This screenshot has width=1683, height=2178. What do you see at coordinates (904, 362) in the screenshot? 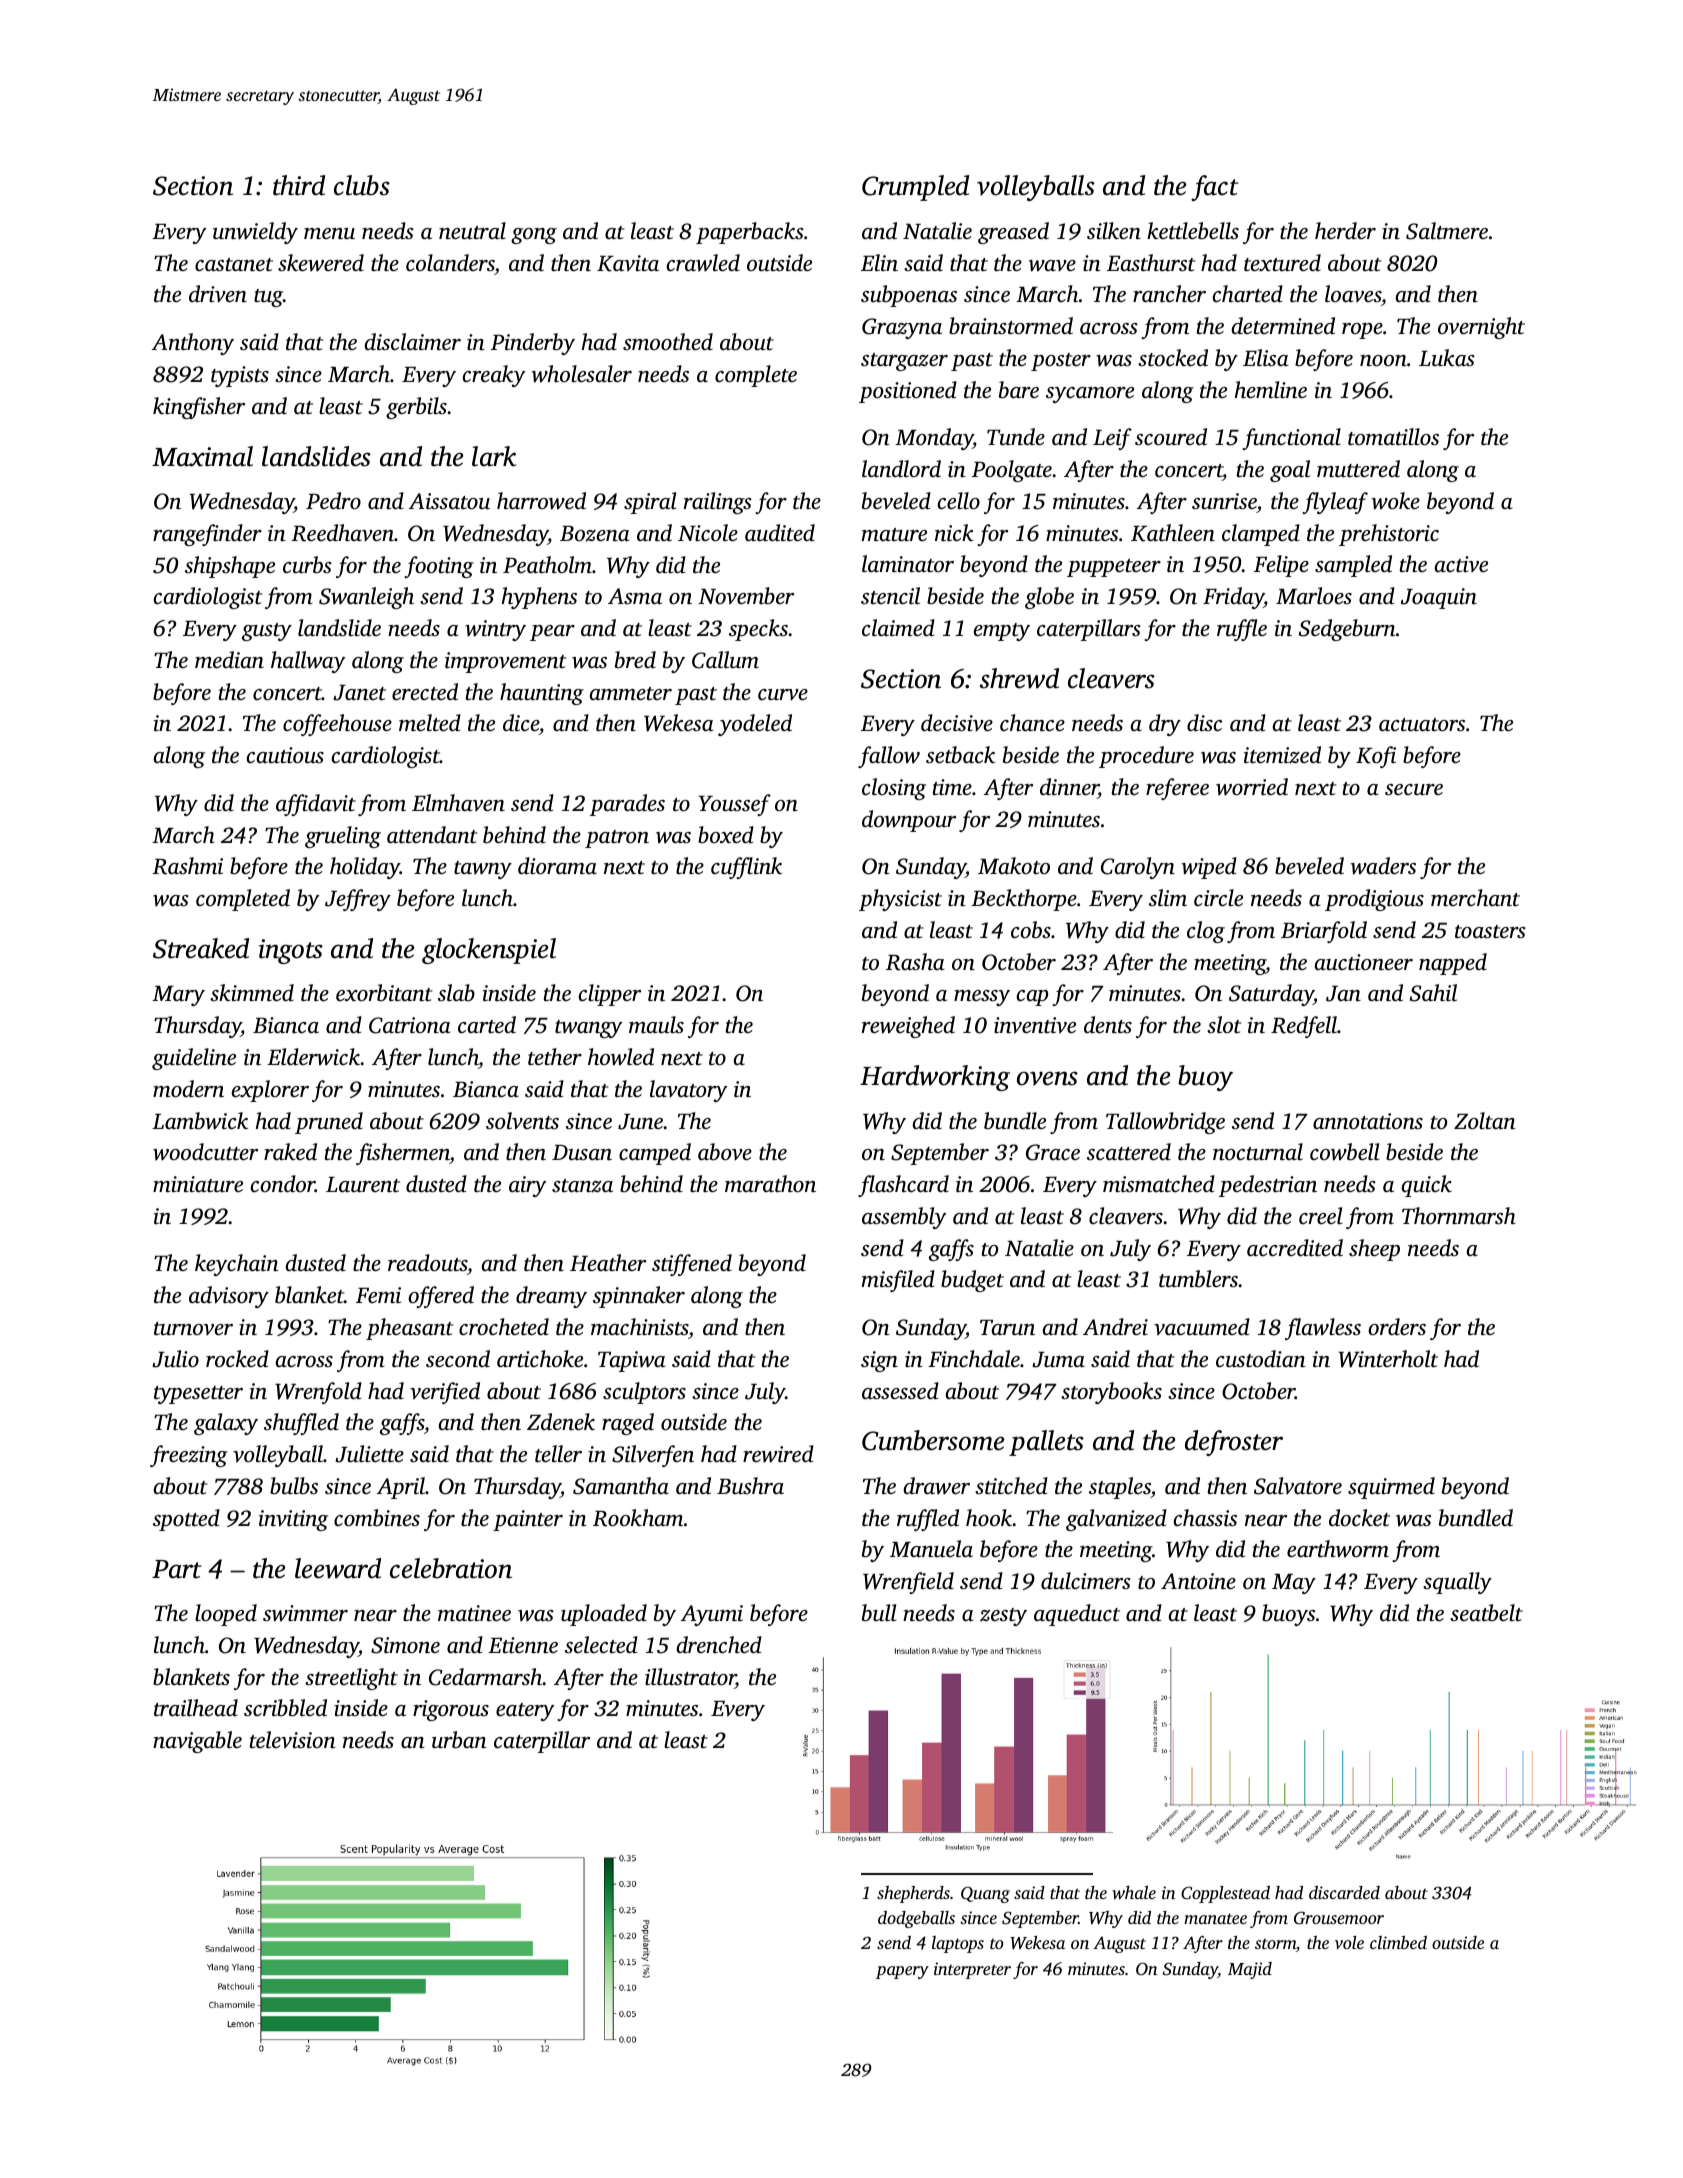
I see `stargazer` at bounding box center [904, 362].
